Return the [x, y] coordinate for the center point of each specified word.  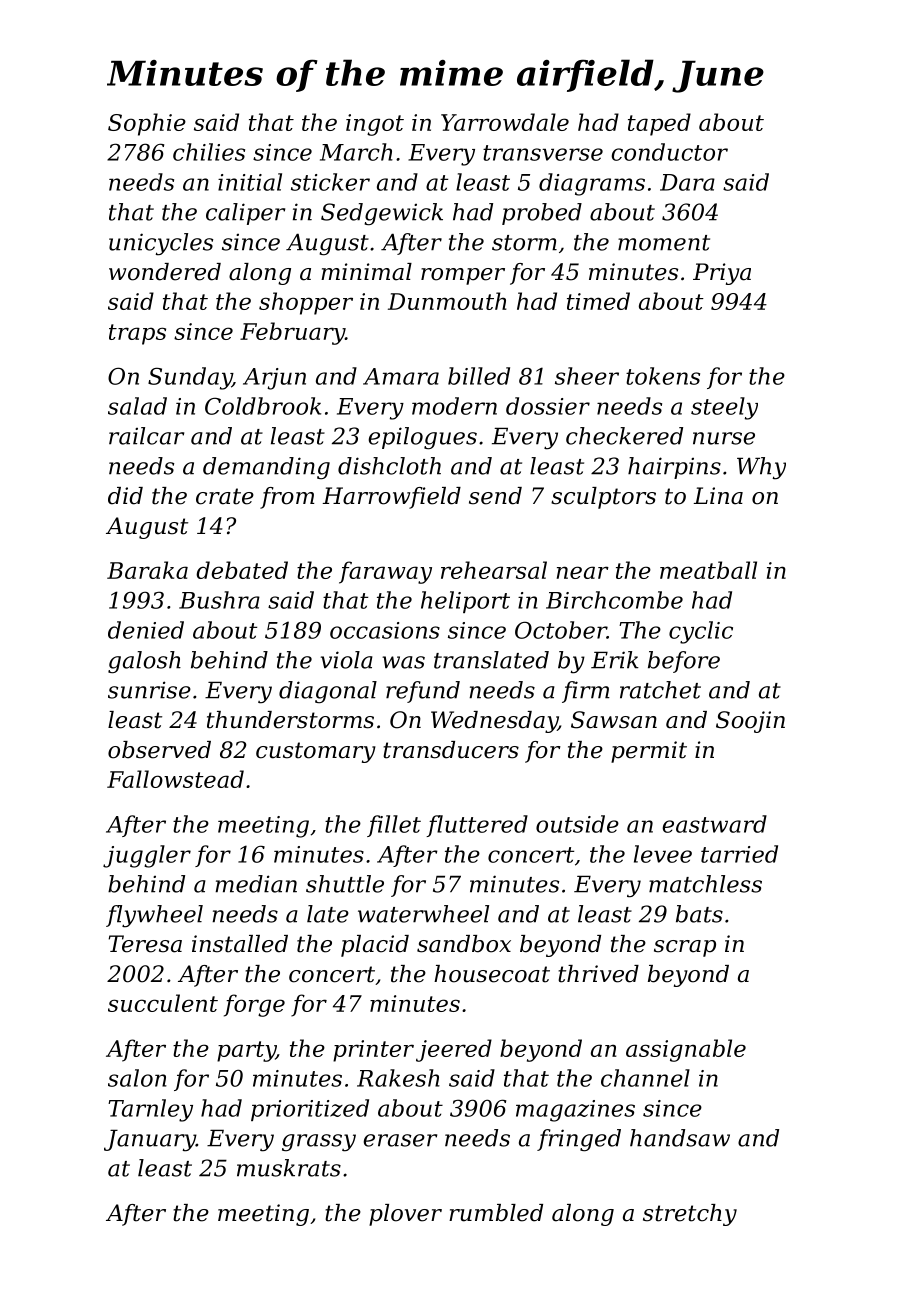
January [150, 1140]
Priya [722, 274]
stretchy [690, 1215]
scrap [685, 948]
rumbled [496, 1213]
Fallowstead [175, 779]
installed [240, 944]
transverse [543, 153]
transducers [451, 750]
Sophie [147, 124]
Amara [401, 376]
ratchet [660, 690]
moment [664, 243]
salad [137, 406]
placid [375, 946]
